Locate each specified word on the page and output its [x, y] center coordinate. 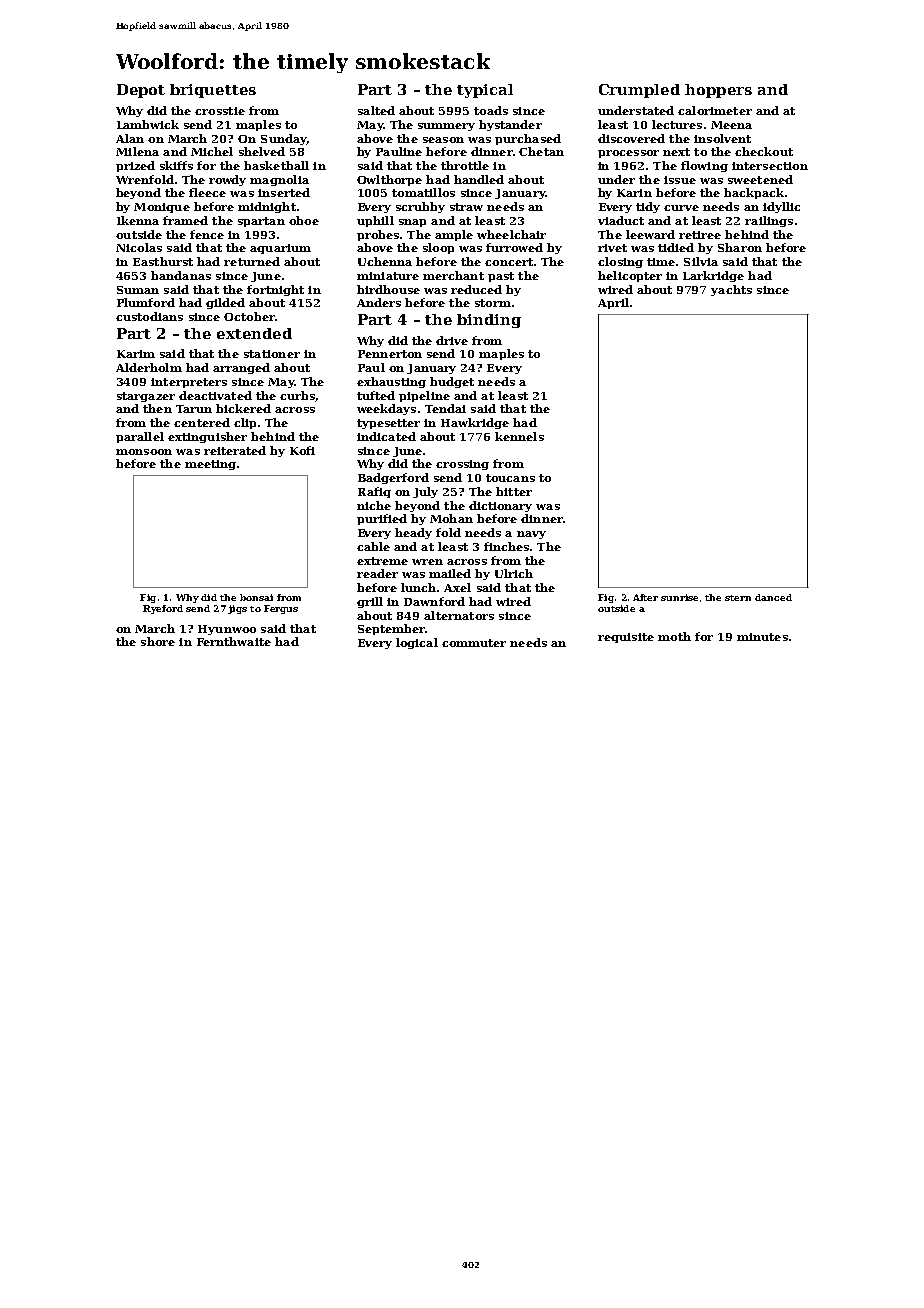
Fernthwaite [234, 641]
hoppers [718, 91]
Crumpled [639, 91]
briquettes [213, 91]
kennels [519, 436]
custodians [149, 316]
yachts [731, 290]
